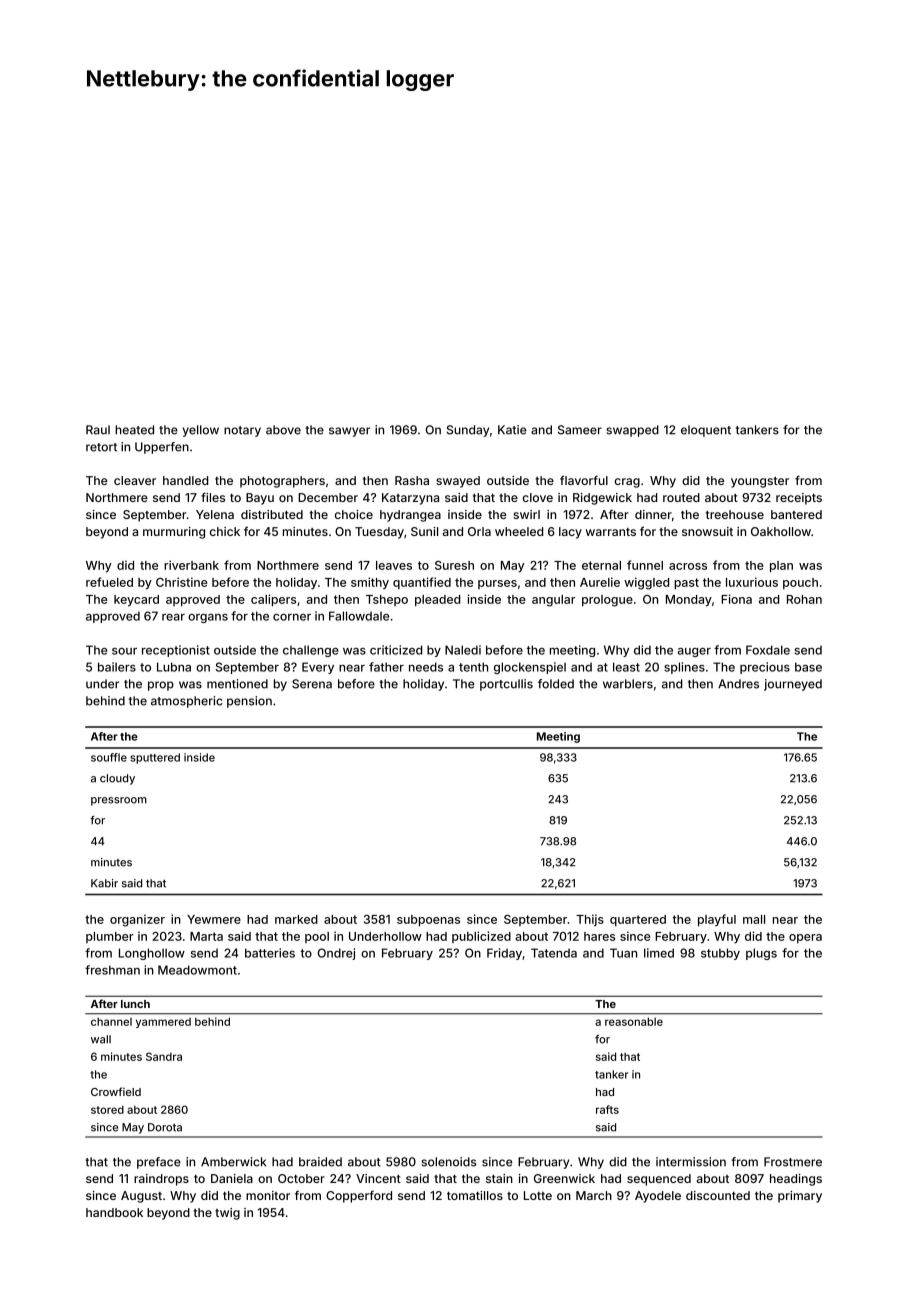 The width and height of the screenshot is (908, 1316). Describe the element at coordinates (781, 531) in the screenshot. I see `Oakhollow` at that location.
